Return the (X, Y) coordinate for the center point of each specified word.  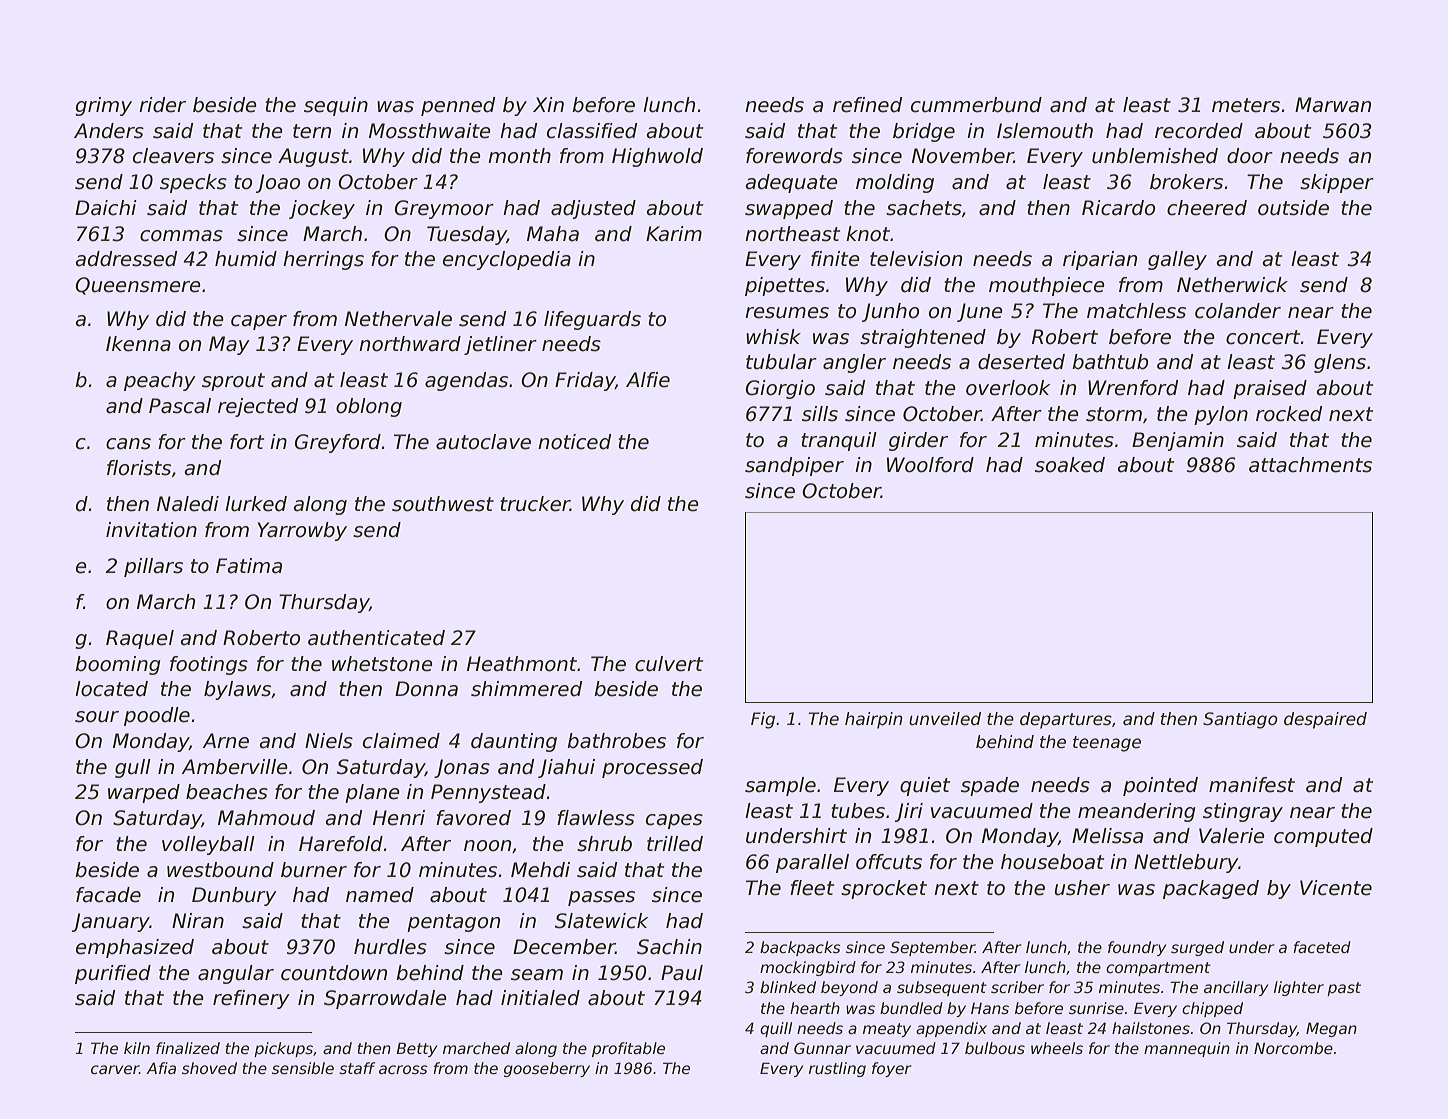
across (403, 1069)
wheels (1057, 1048)
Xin (548, 104)
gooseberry (547, 1069)
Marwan (1333, 105)
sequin (336, 106)
